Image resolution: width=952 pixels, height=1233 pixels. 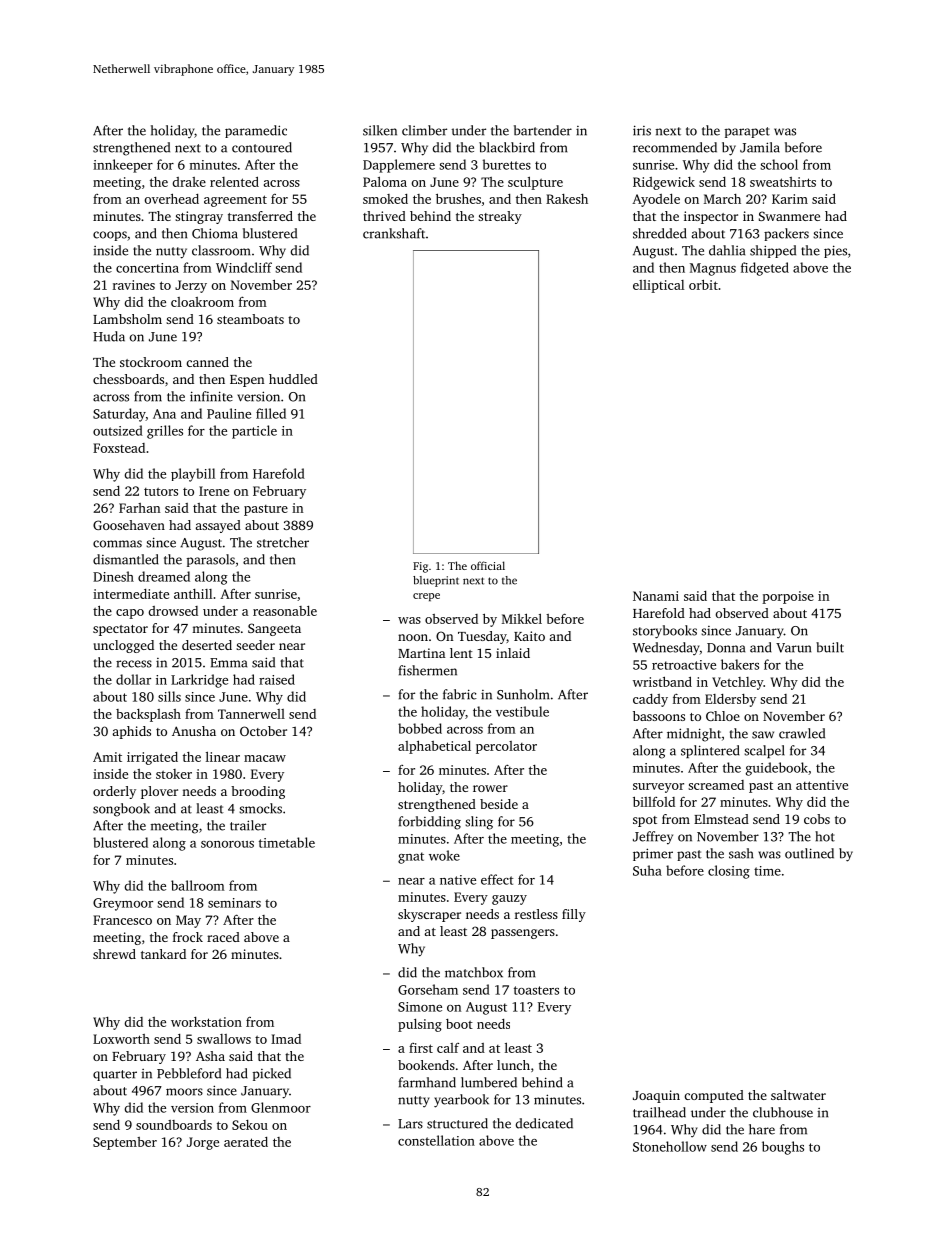 I want to click on outlined, so click(x=809, y=853).
